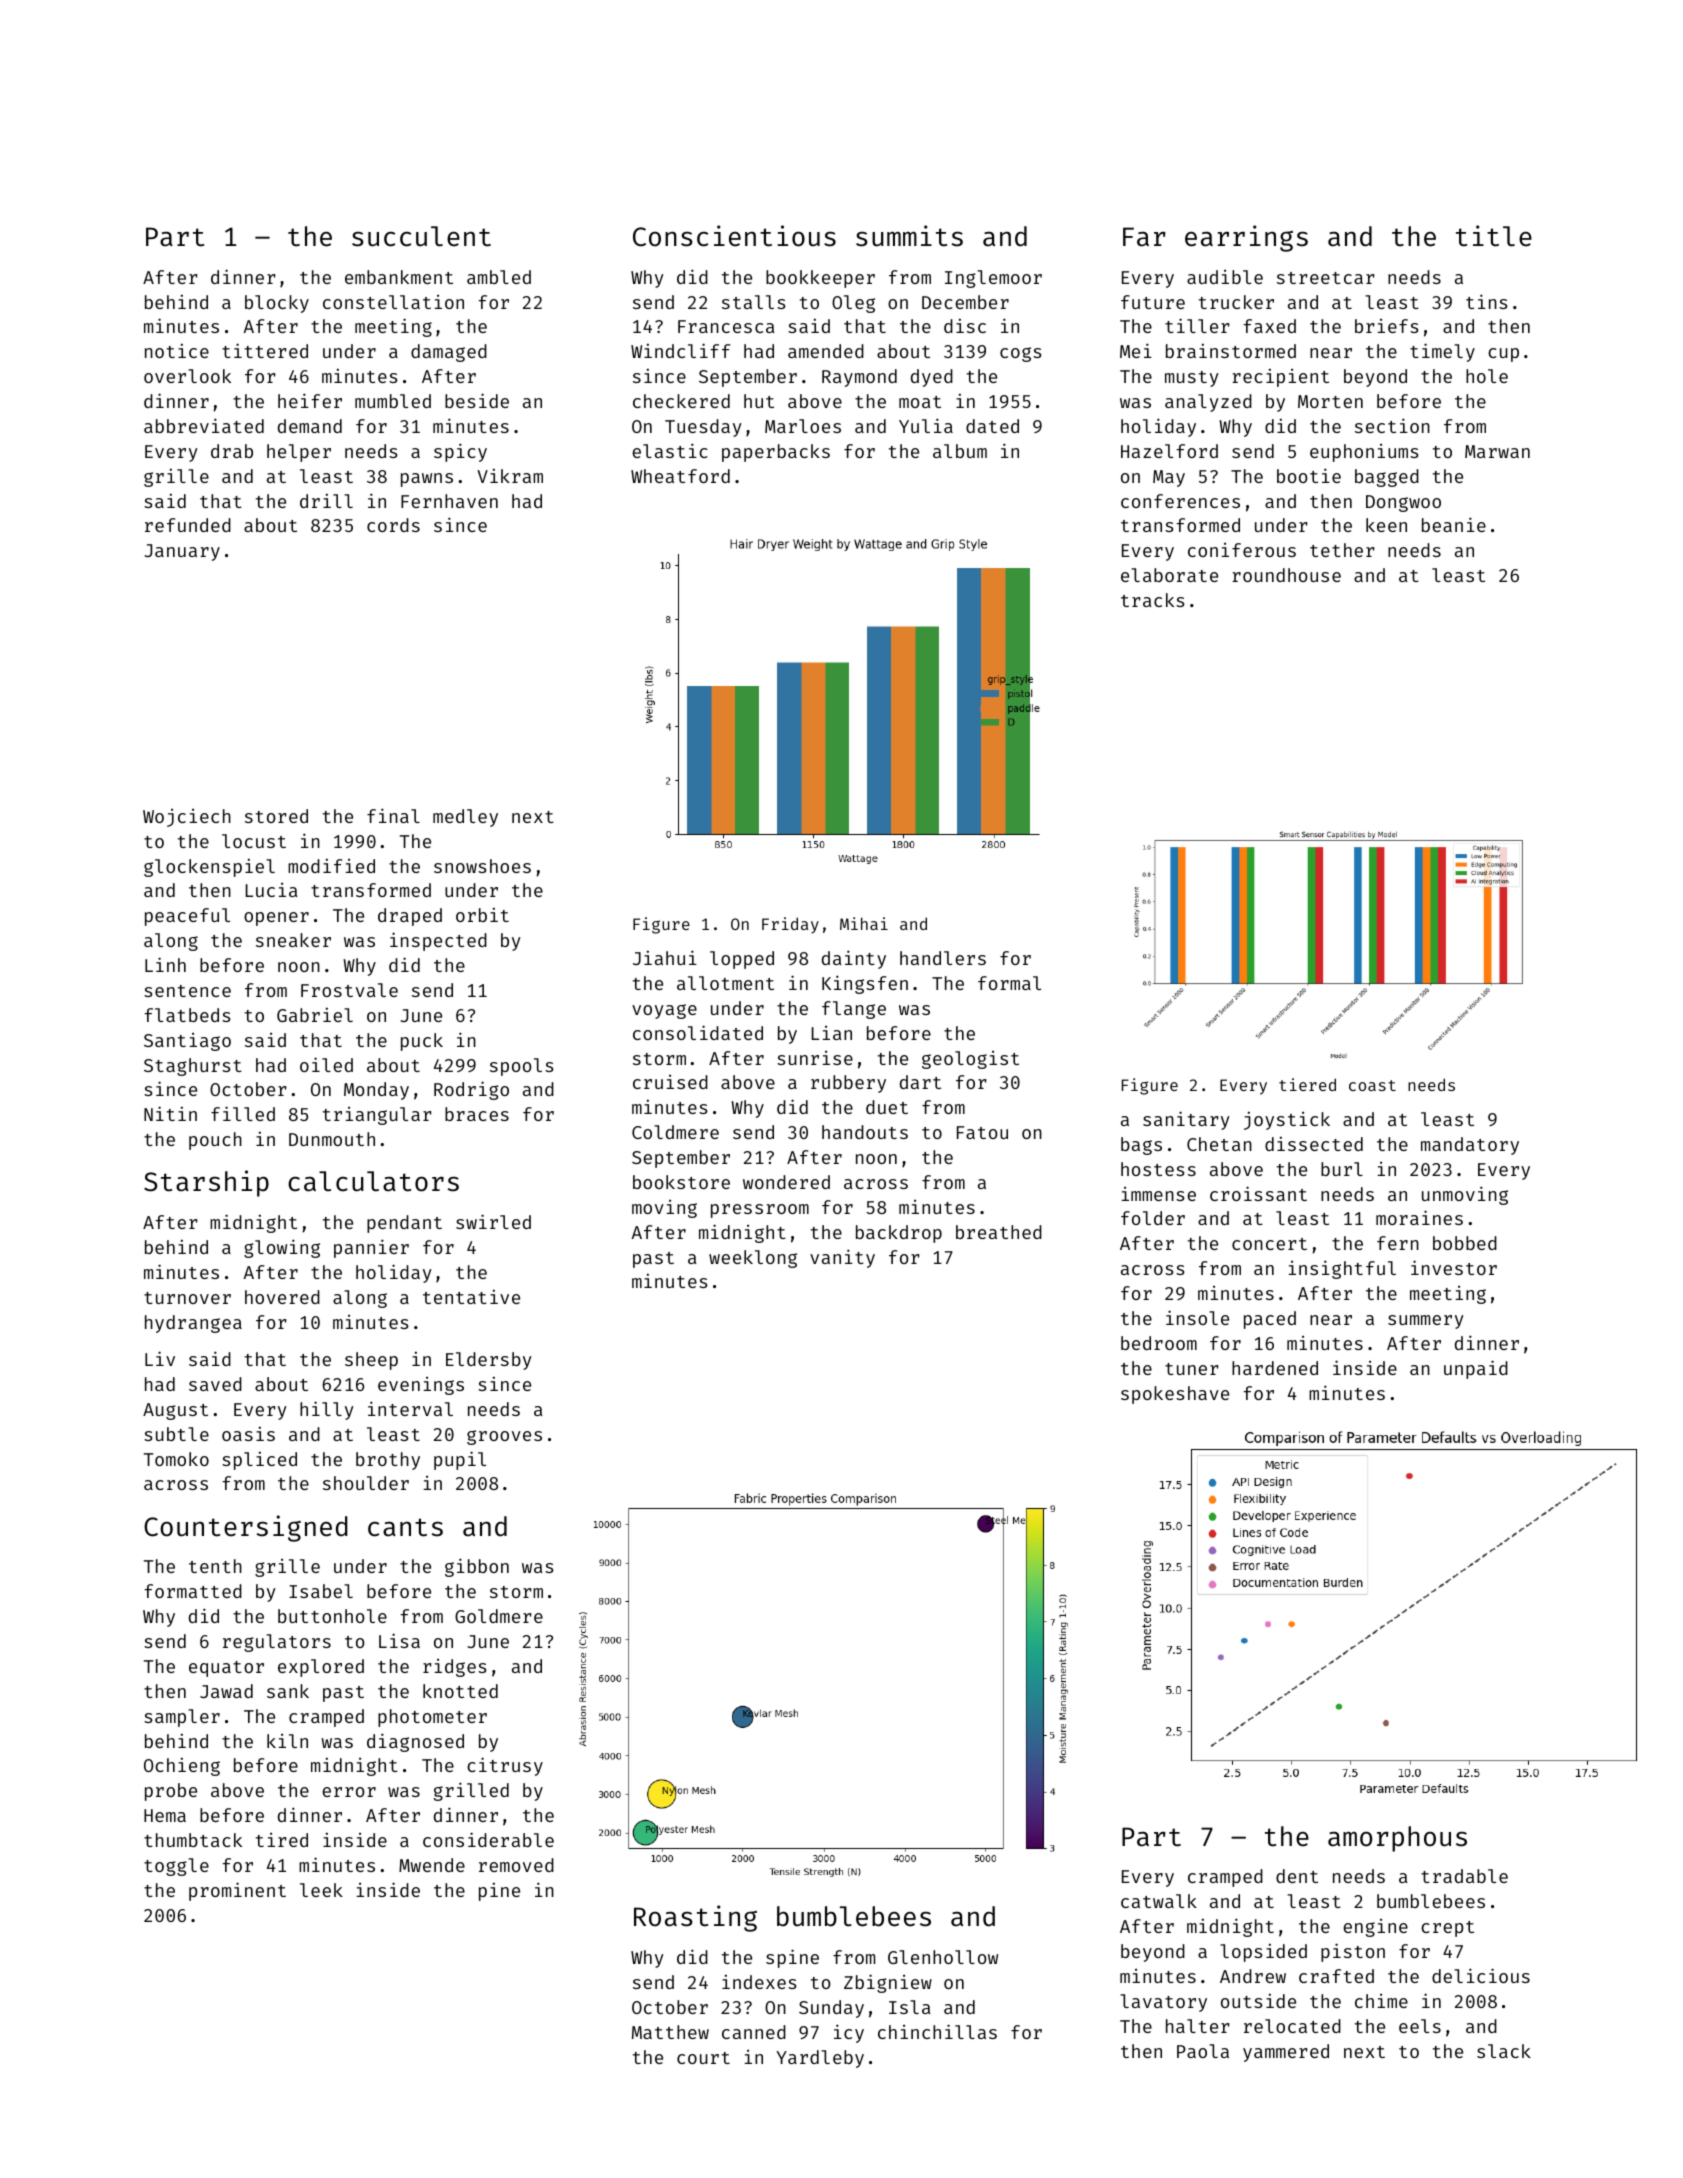 This screenshot has height=2178, width=1683. Describe the element at coordinates (1392, 425) in the screenshot. I see `section` at that location.
